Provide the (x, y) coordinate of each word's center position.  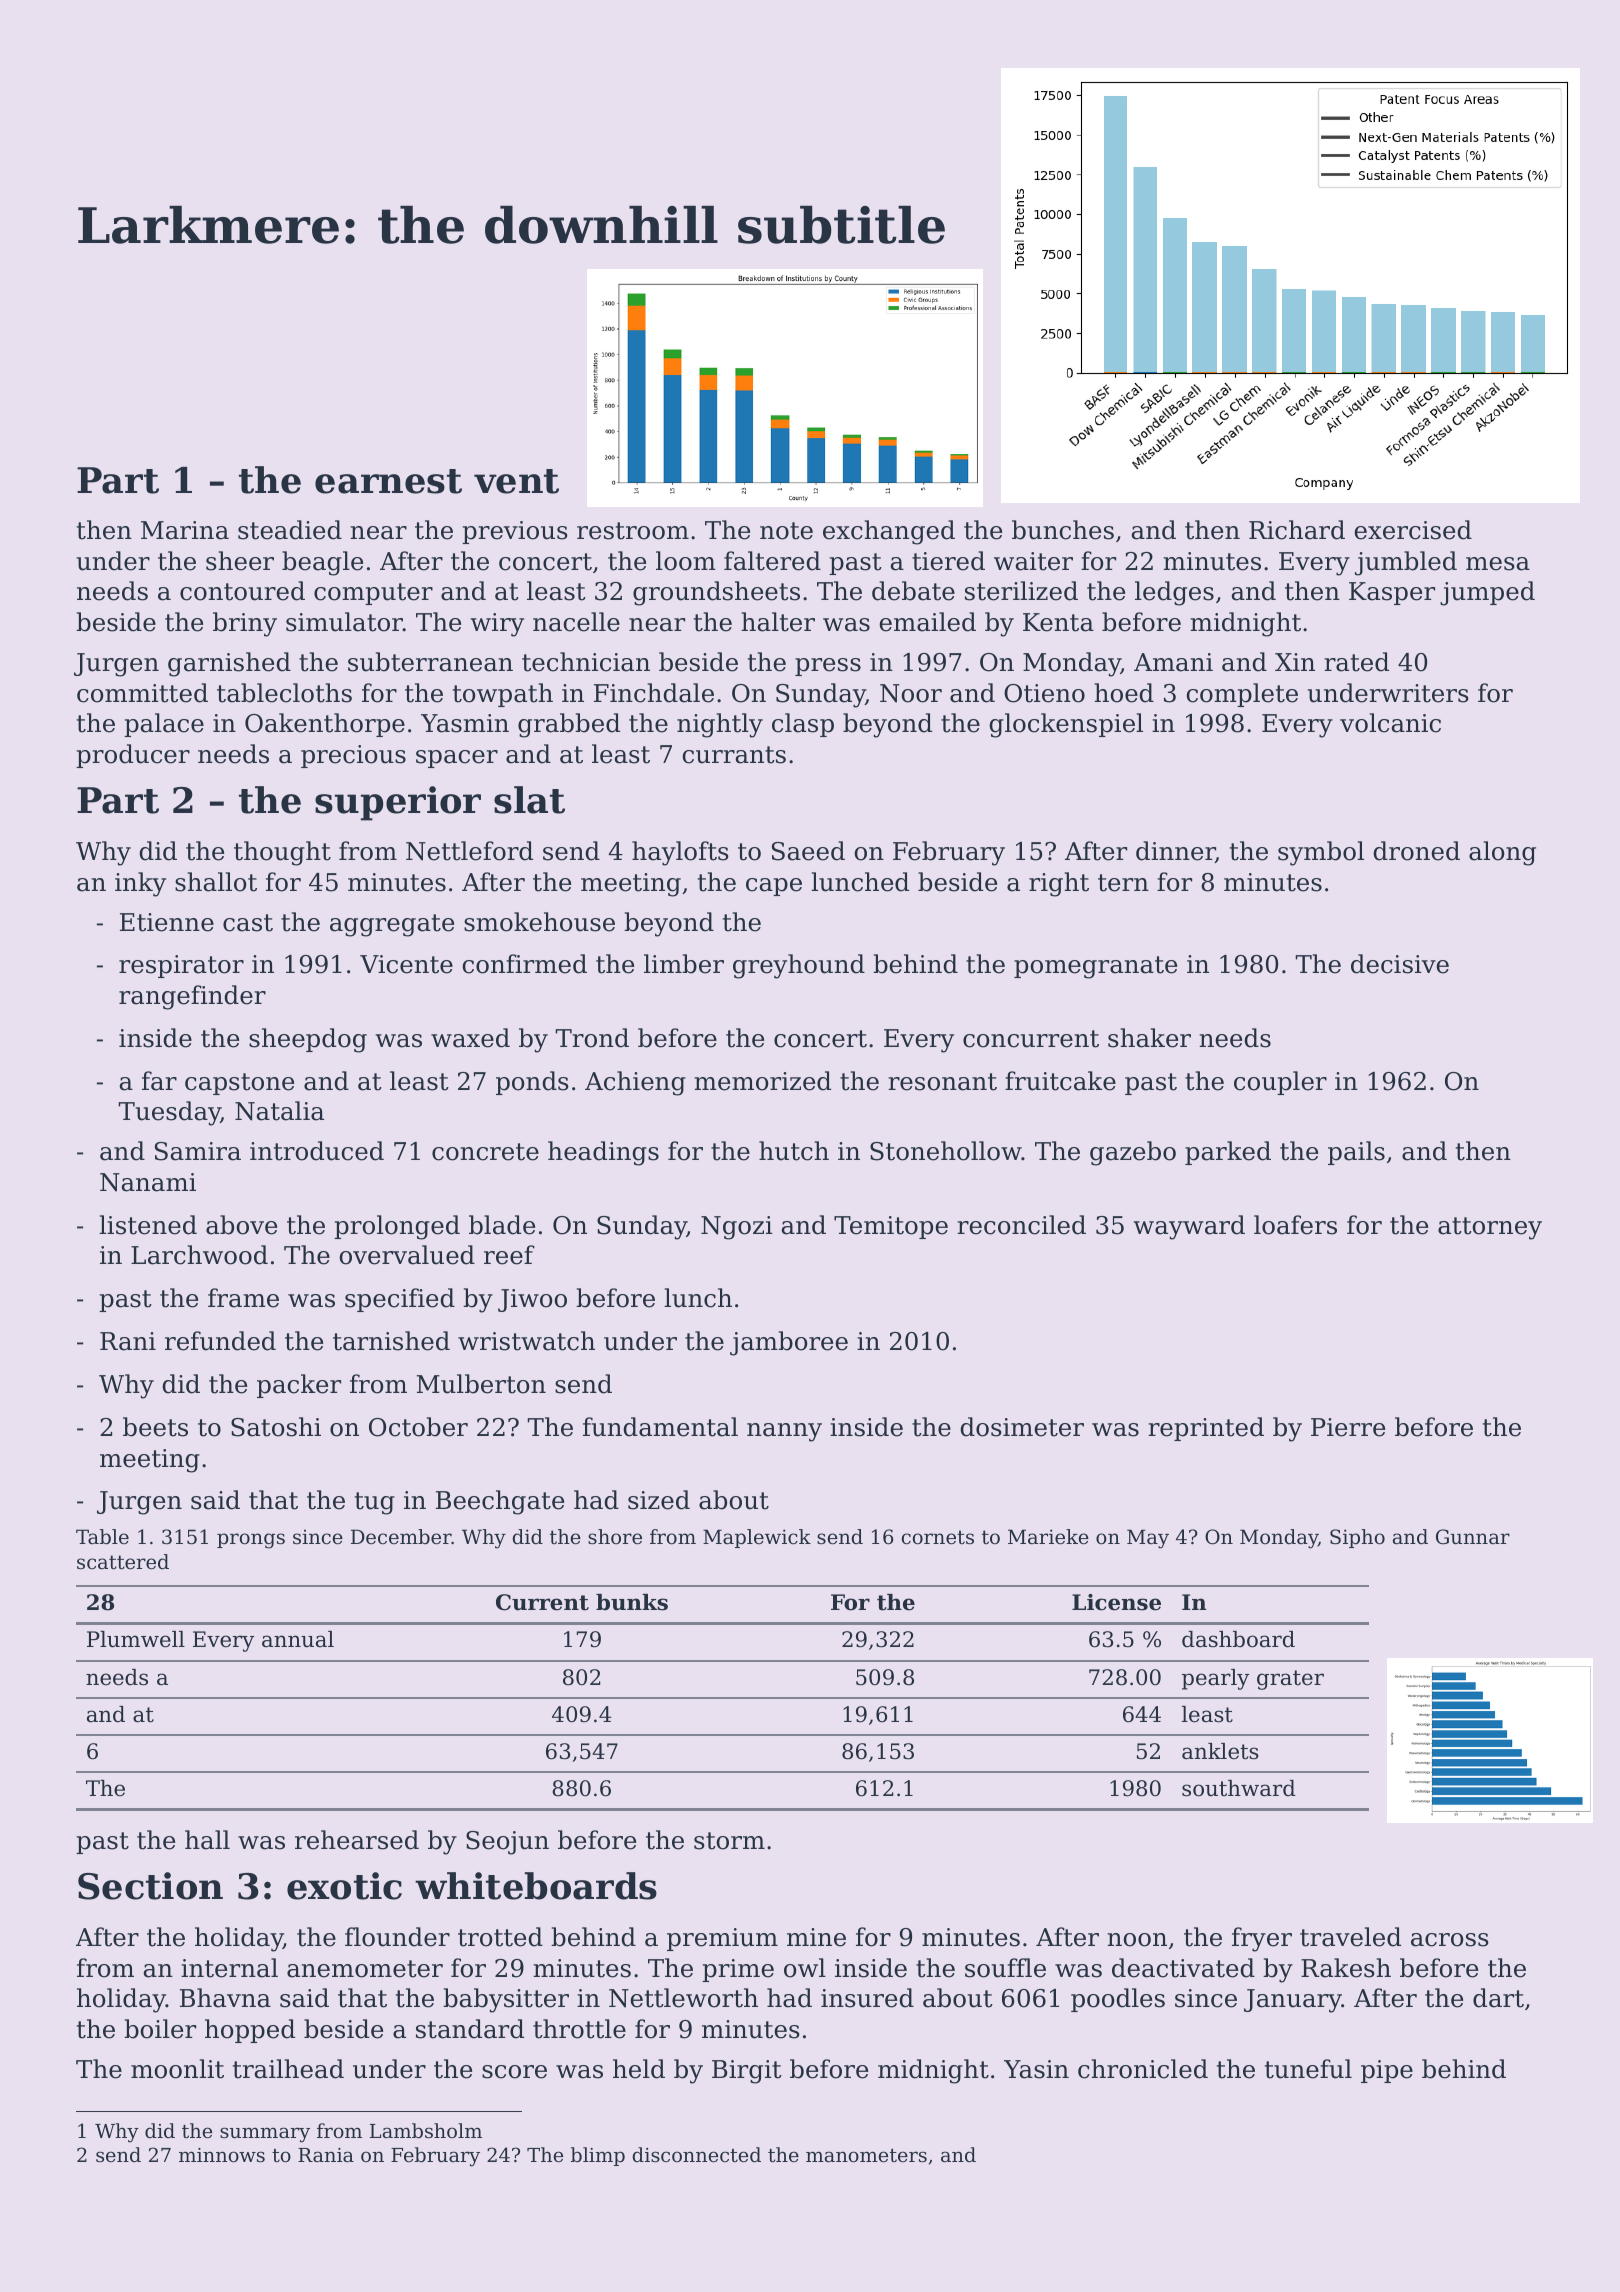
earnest (388, 481)
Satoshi (276, 1427)
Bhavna (225, 1998)
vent (516, 481)
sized (659, 1500)
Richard (1297, 530)
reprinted (1206, 1429)
